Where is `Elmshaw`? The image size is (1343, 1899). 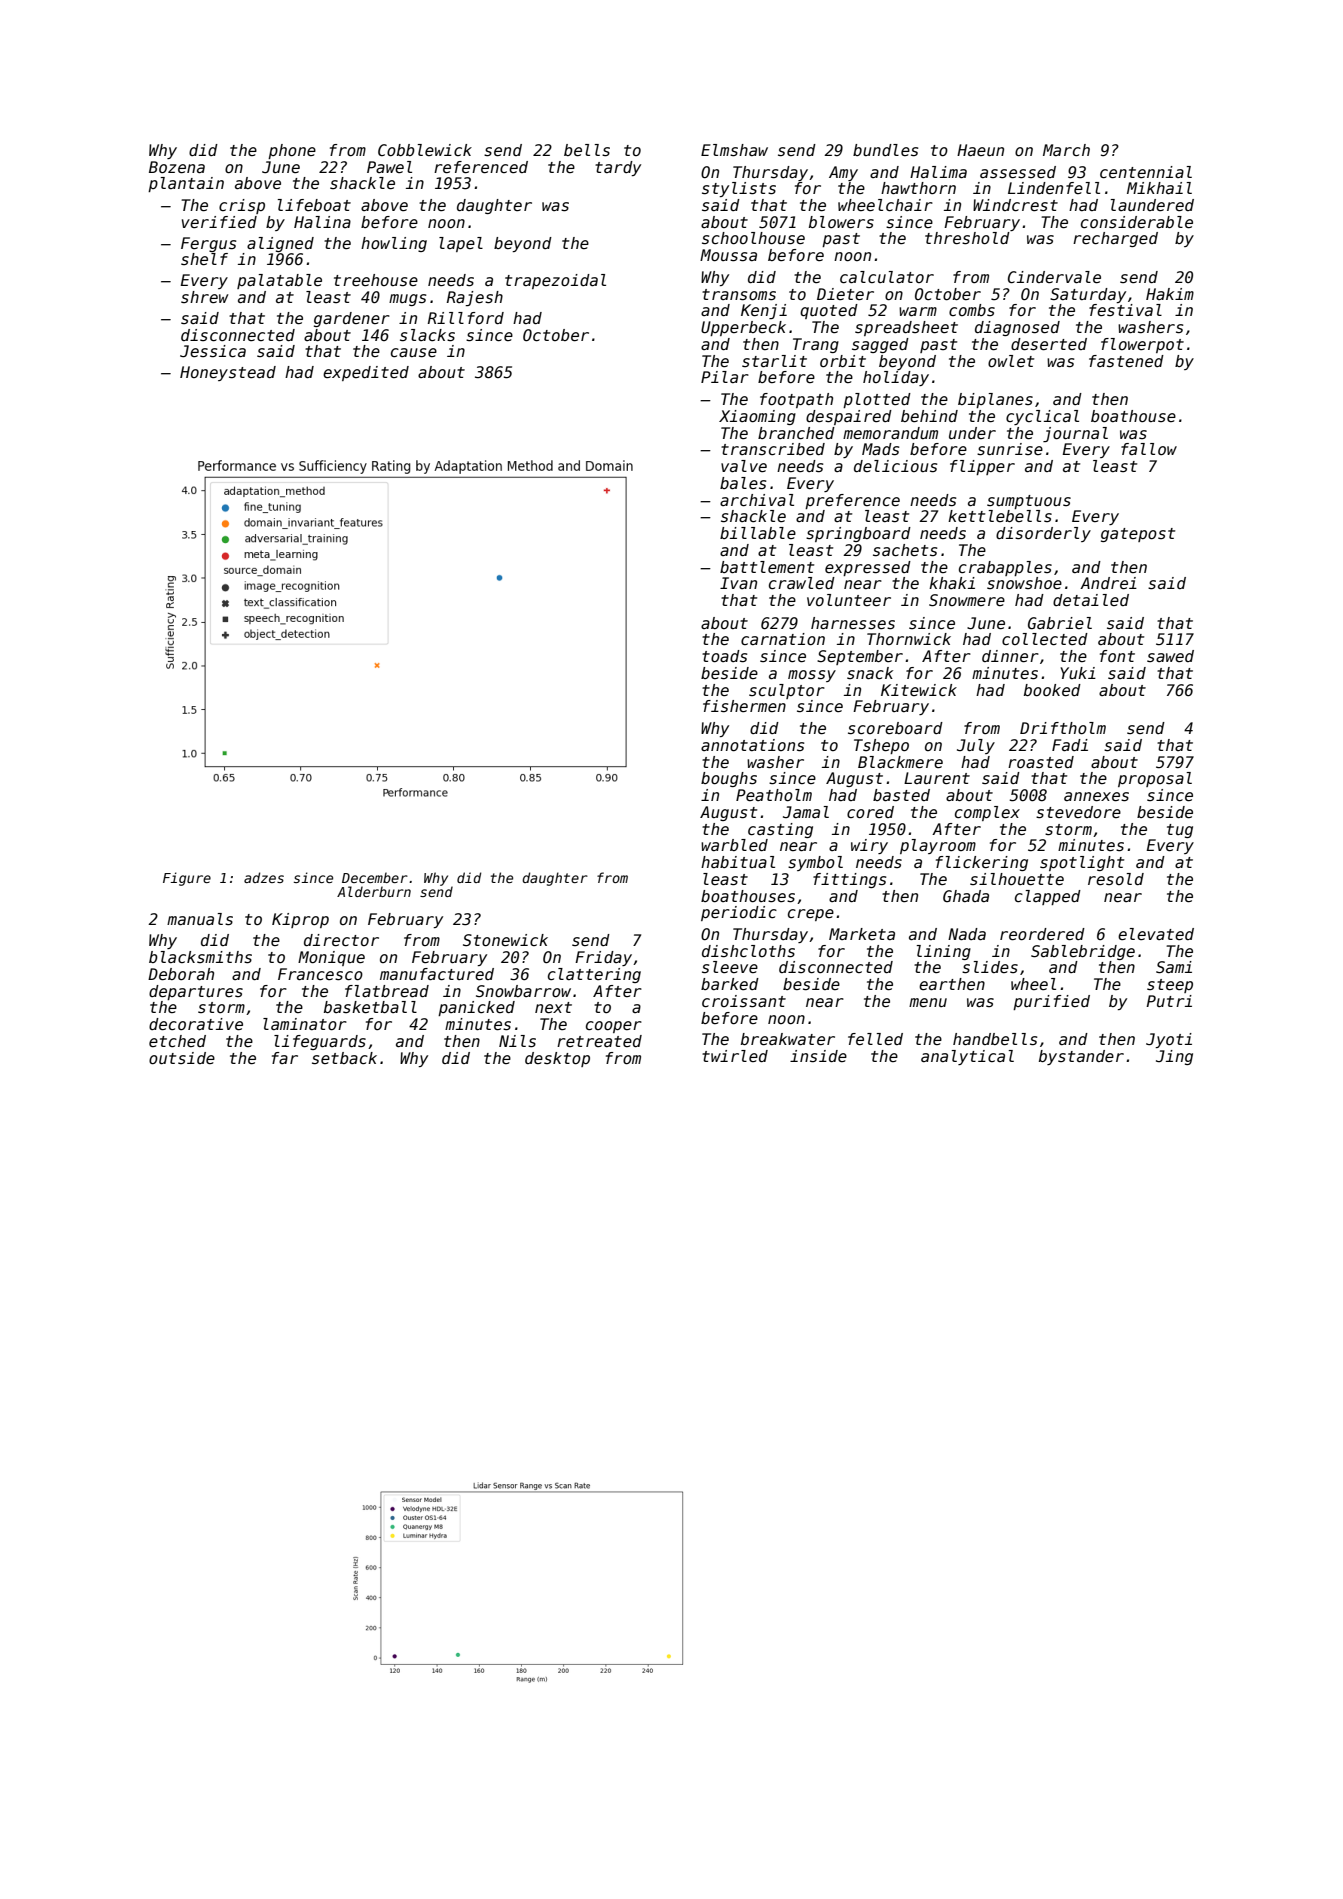 Elmshaw is located at coordinates (734, 150).
